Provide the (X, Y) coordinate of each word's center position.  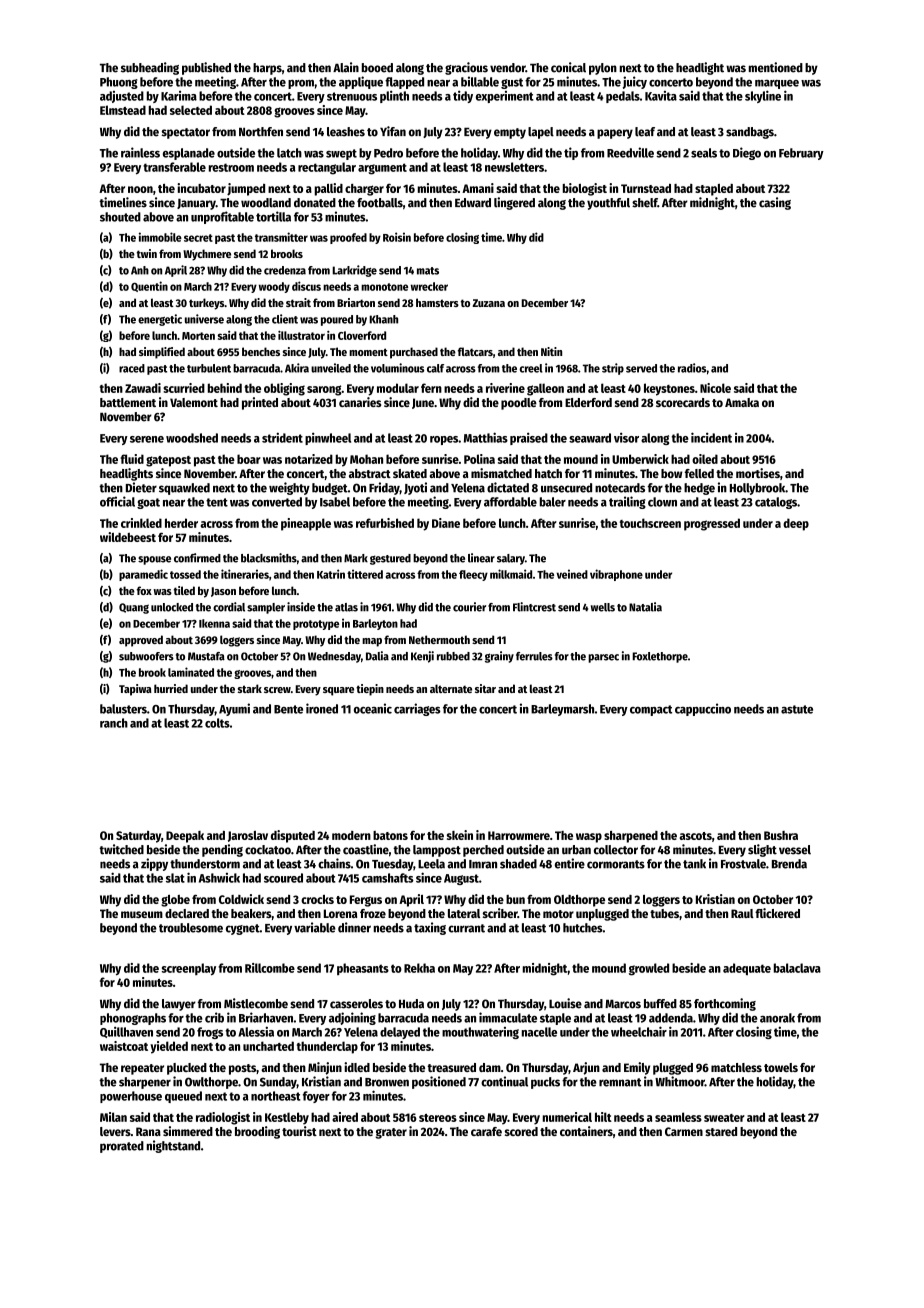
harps (267, 69)
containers (586, 1131)
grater (391, 1133)
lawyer (179, 1005)
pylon (603, 69)
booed (377, 68)
